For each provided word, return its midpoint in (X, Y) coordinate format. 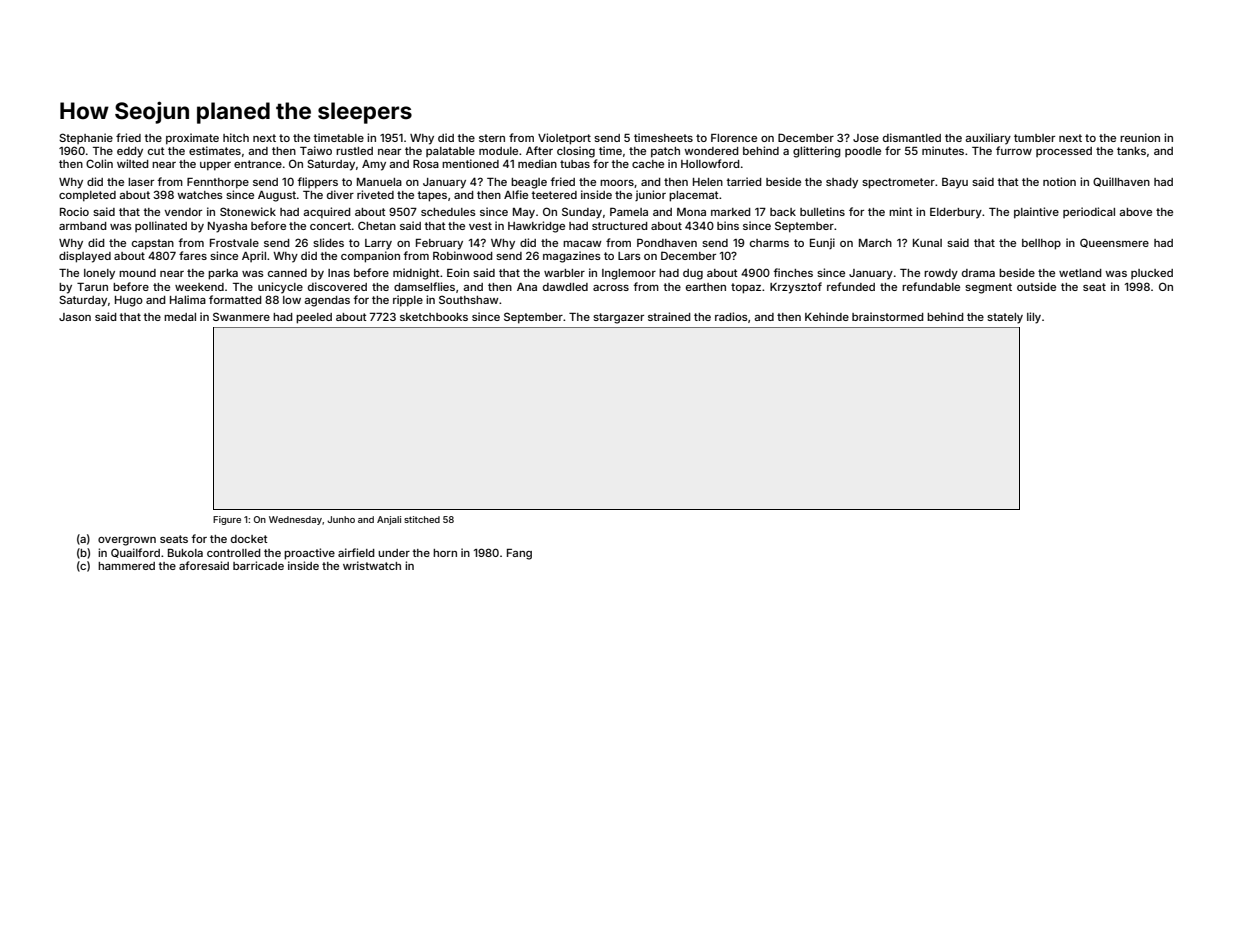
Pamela (629, 212)
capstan (153, 244)
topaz (746, 288)
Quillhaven (1121, 182)
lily (1034, 318)
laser (141, 182)
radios (731, 316)
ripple (408, 301)
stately (1005, 318)
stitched (422, 519)
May (524, 213)
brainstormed (888, 316)
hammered (126, 566)
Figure (227, 520)
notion (1059, 181)
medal (180, 317)
